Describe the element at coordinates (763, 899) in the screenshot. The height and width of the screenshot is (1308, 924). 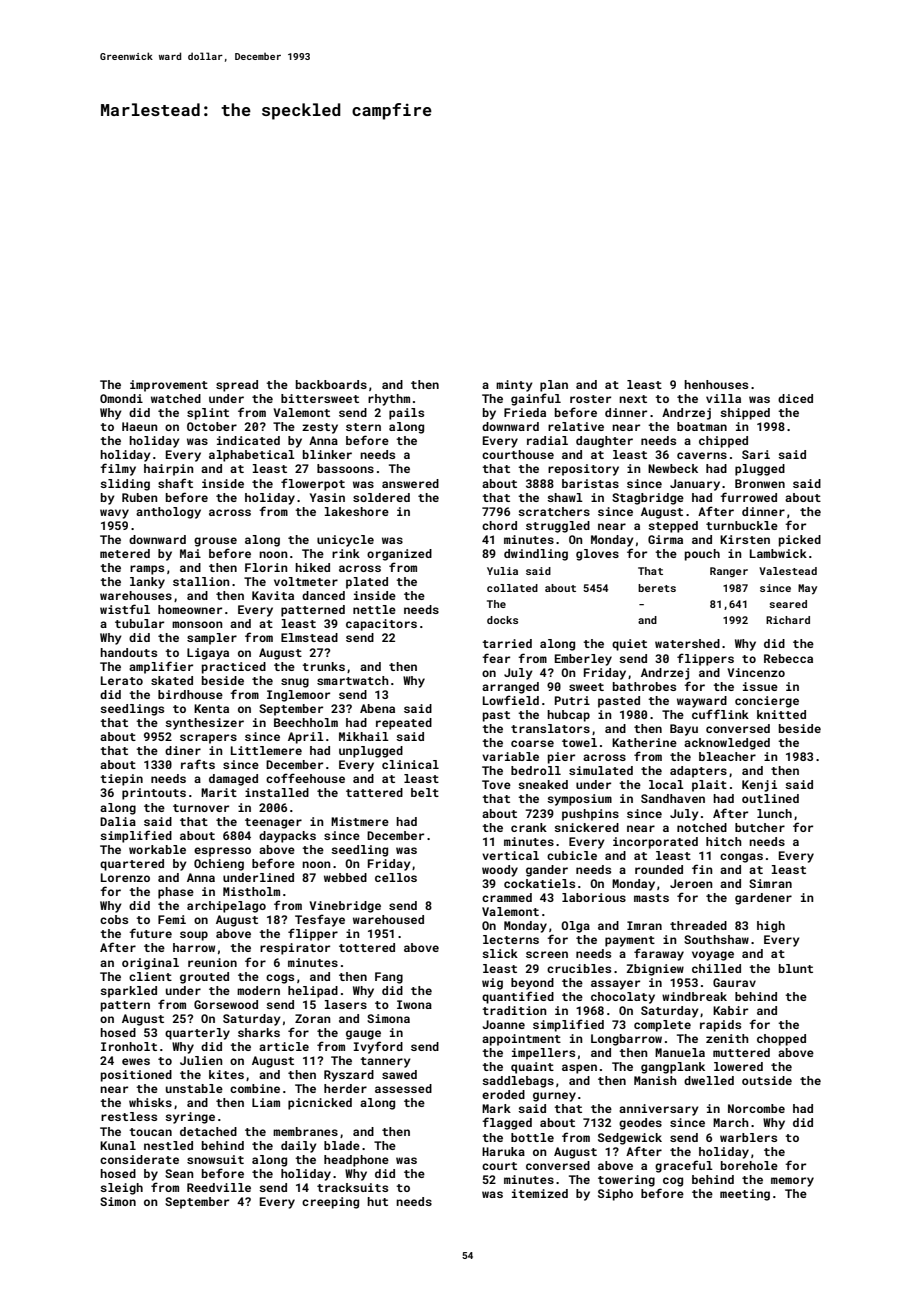
I see `gardener` at that location.
